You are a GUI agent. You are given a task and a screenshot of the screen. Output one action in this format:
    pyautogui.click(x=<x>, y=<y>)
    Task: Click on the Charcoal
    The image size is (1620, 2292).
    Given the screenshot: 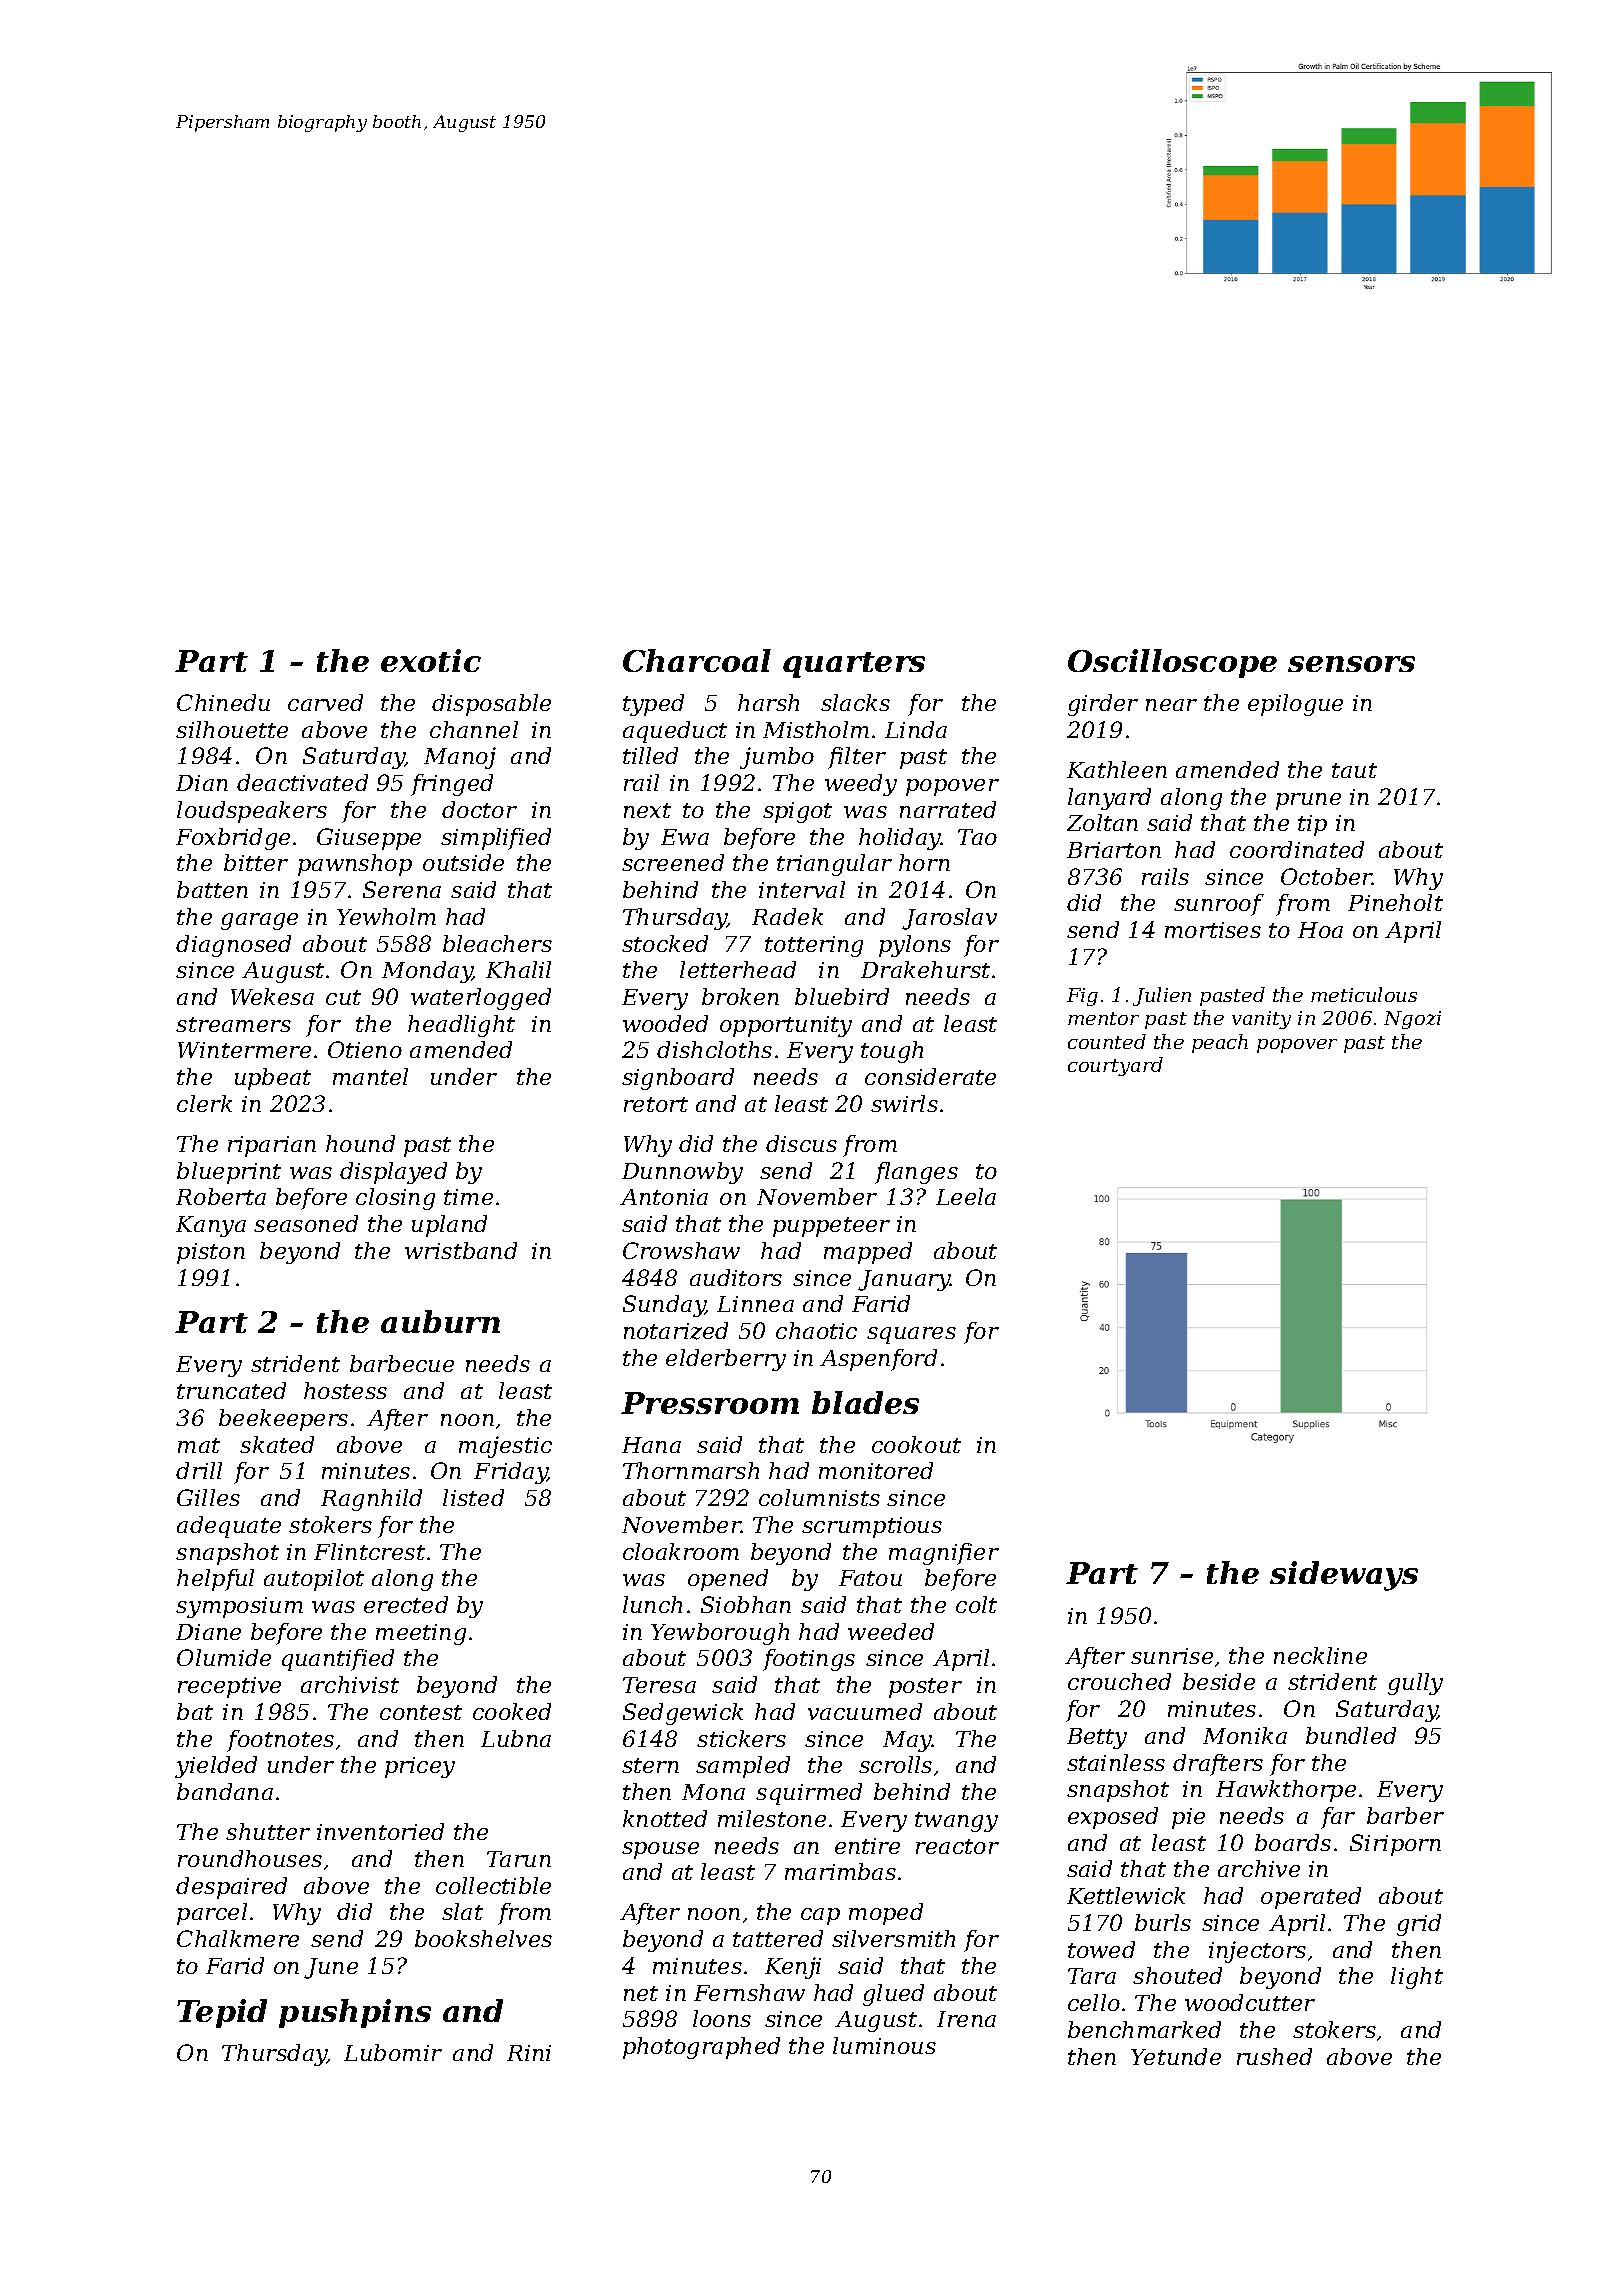 What is the action you would take?
    pyautogui.click(x=697, y=660)
